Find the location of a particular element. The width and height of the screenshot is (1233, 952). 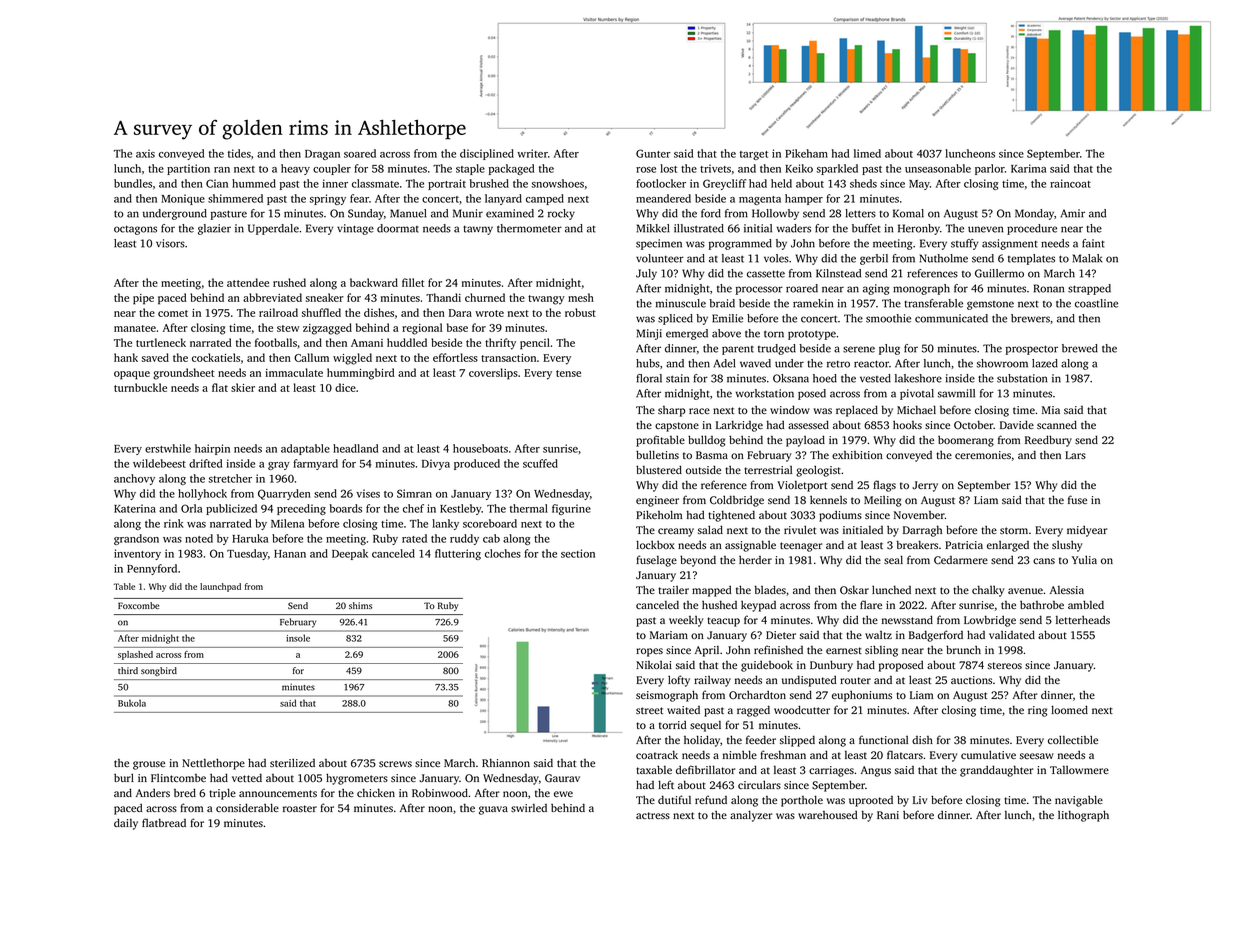

turtleneck is located at coordinates (161, 342).
